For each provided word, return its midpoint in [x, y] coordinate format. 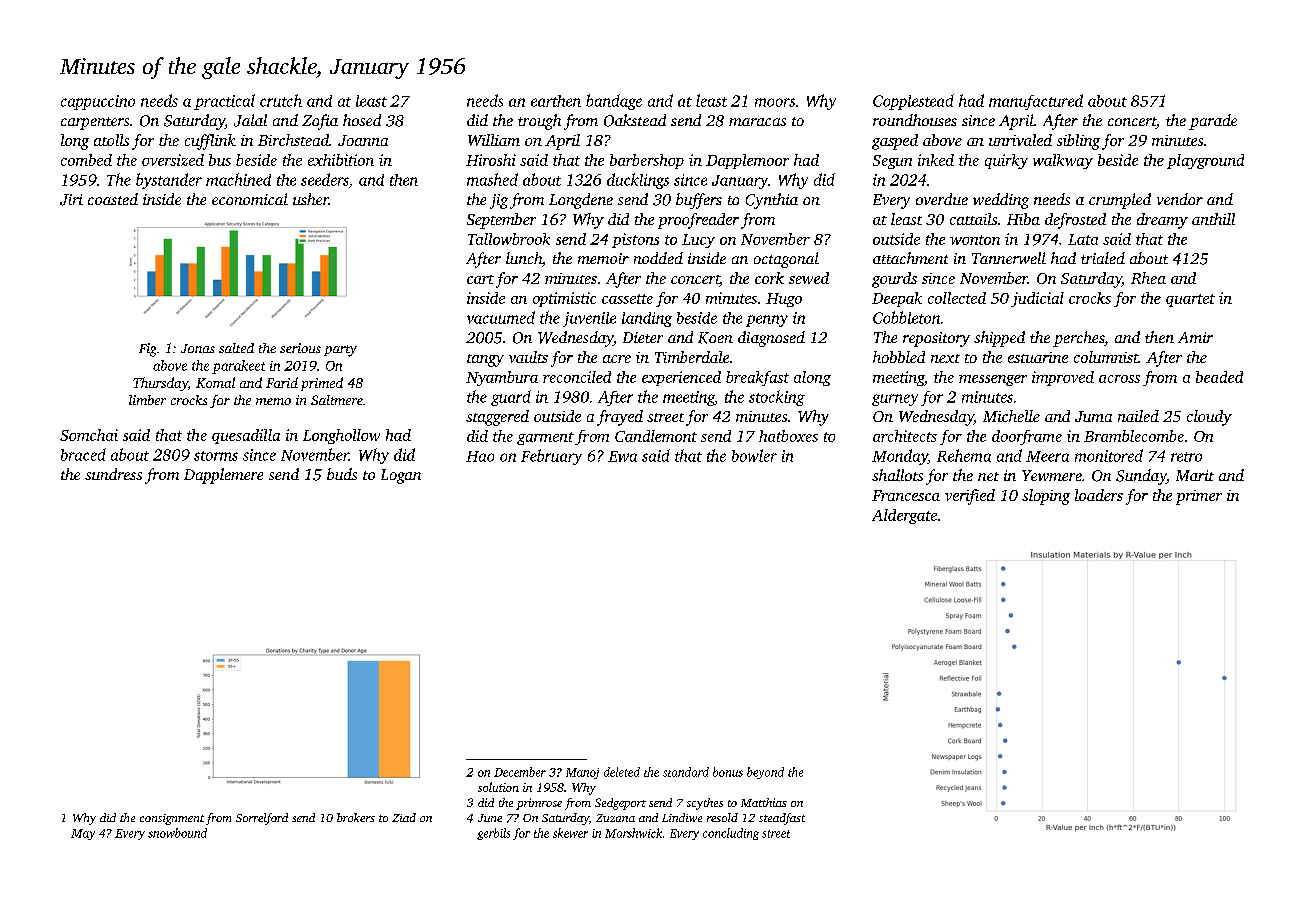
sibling [1078, 142]
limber [147, 400]
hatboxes [788, 436]
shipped [999, 339]
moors [775, 102]
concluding [731, 834]
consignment [172, 819]
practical [224, 102]
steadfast [782, 819]
